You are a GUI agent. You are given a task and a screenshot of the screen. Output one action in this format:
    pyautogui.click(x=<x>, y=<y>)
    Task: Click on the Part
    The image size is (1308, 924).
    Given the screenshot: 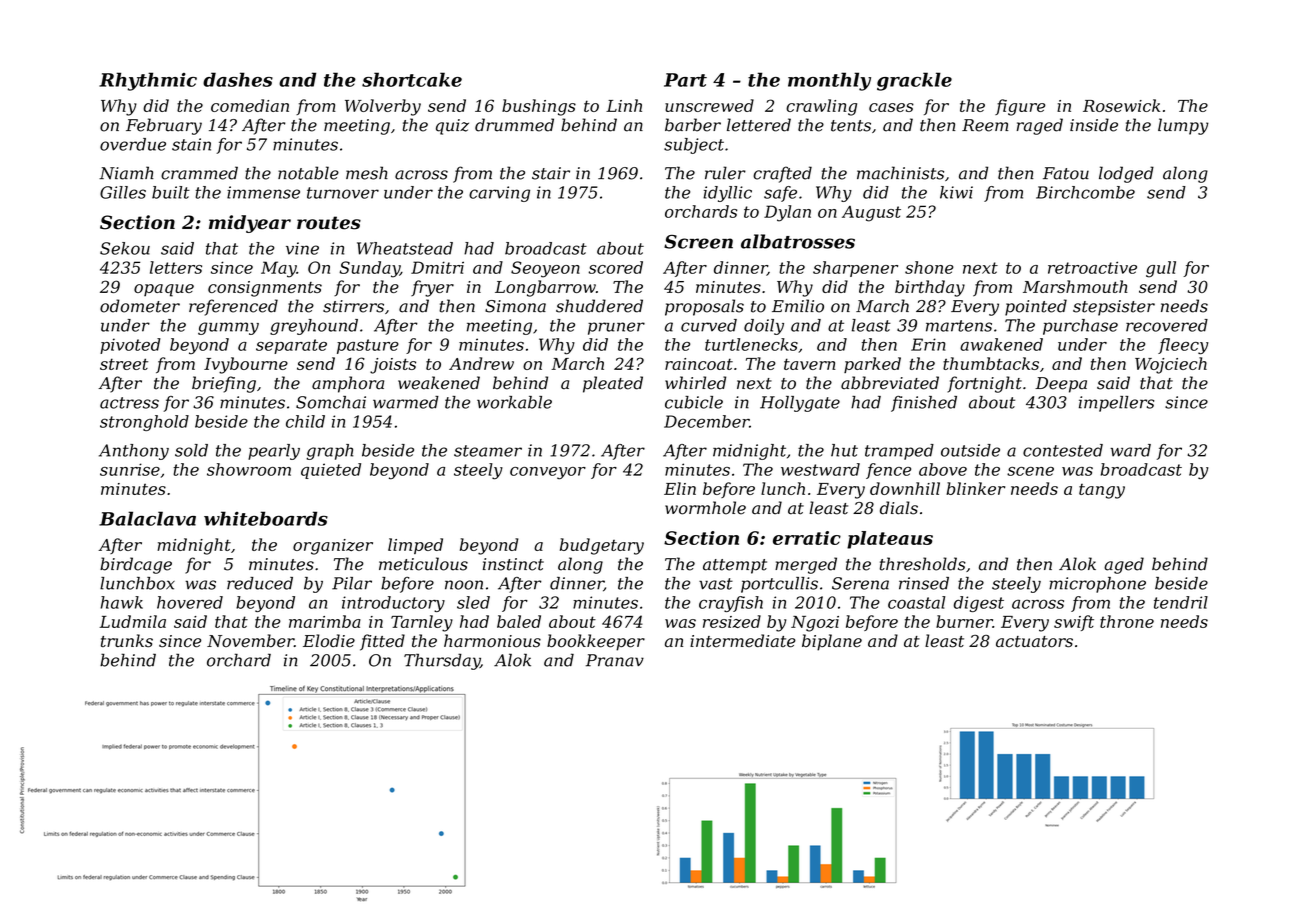 What is the action you would take?
    pyautogui.click(x=685, y=80)
